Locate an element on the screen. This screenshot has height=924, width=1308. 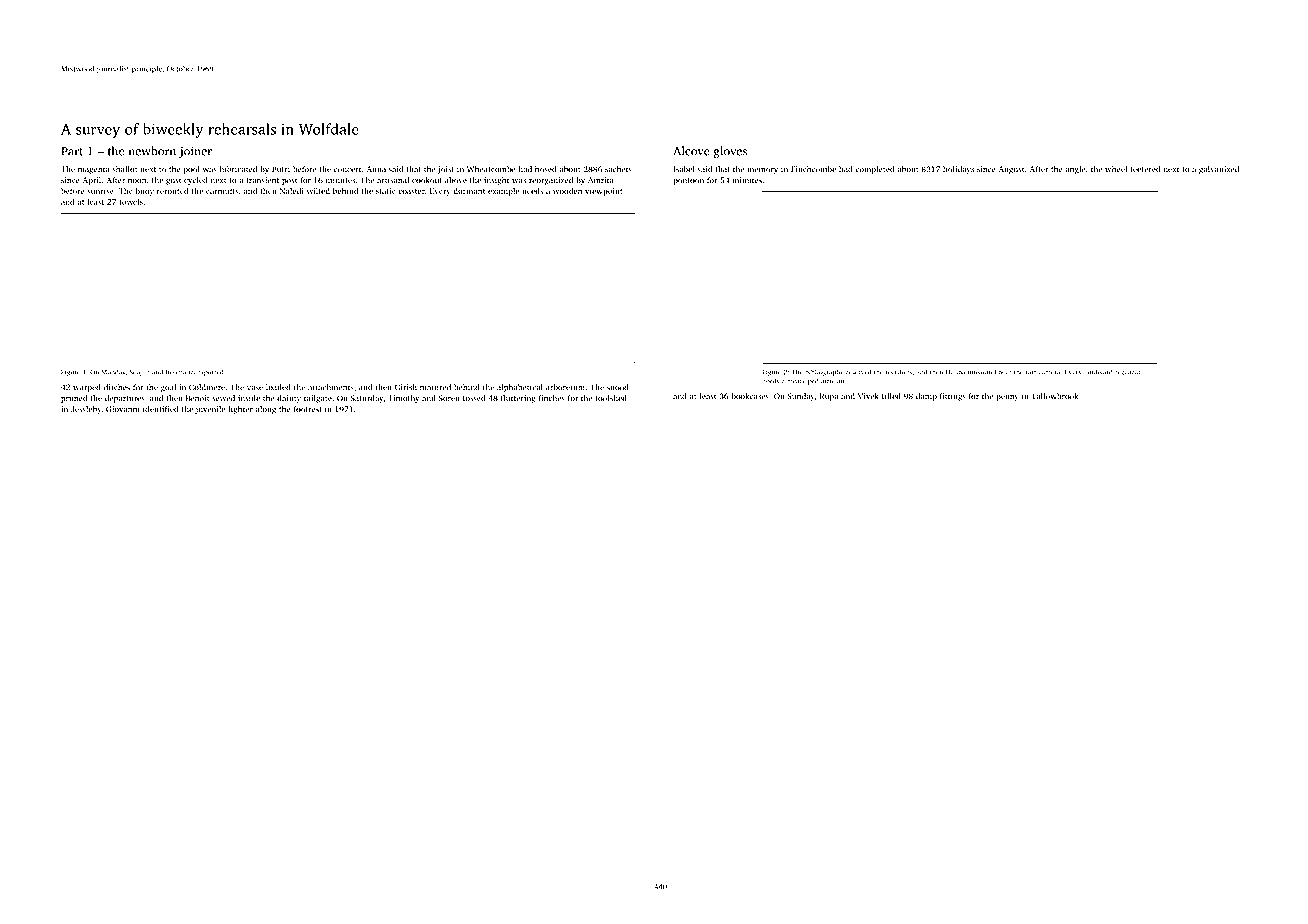
angle is located at coordinates (1075, 170).
